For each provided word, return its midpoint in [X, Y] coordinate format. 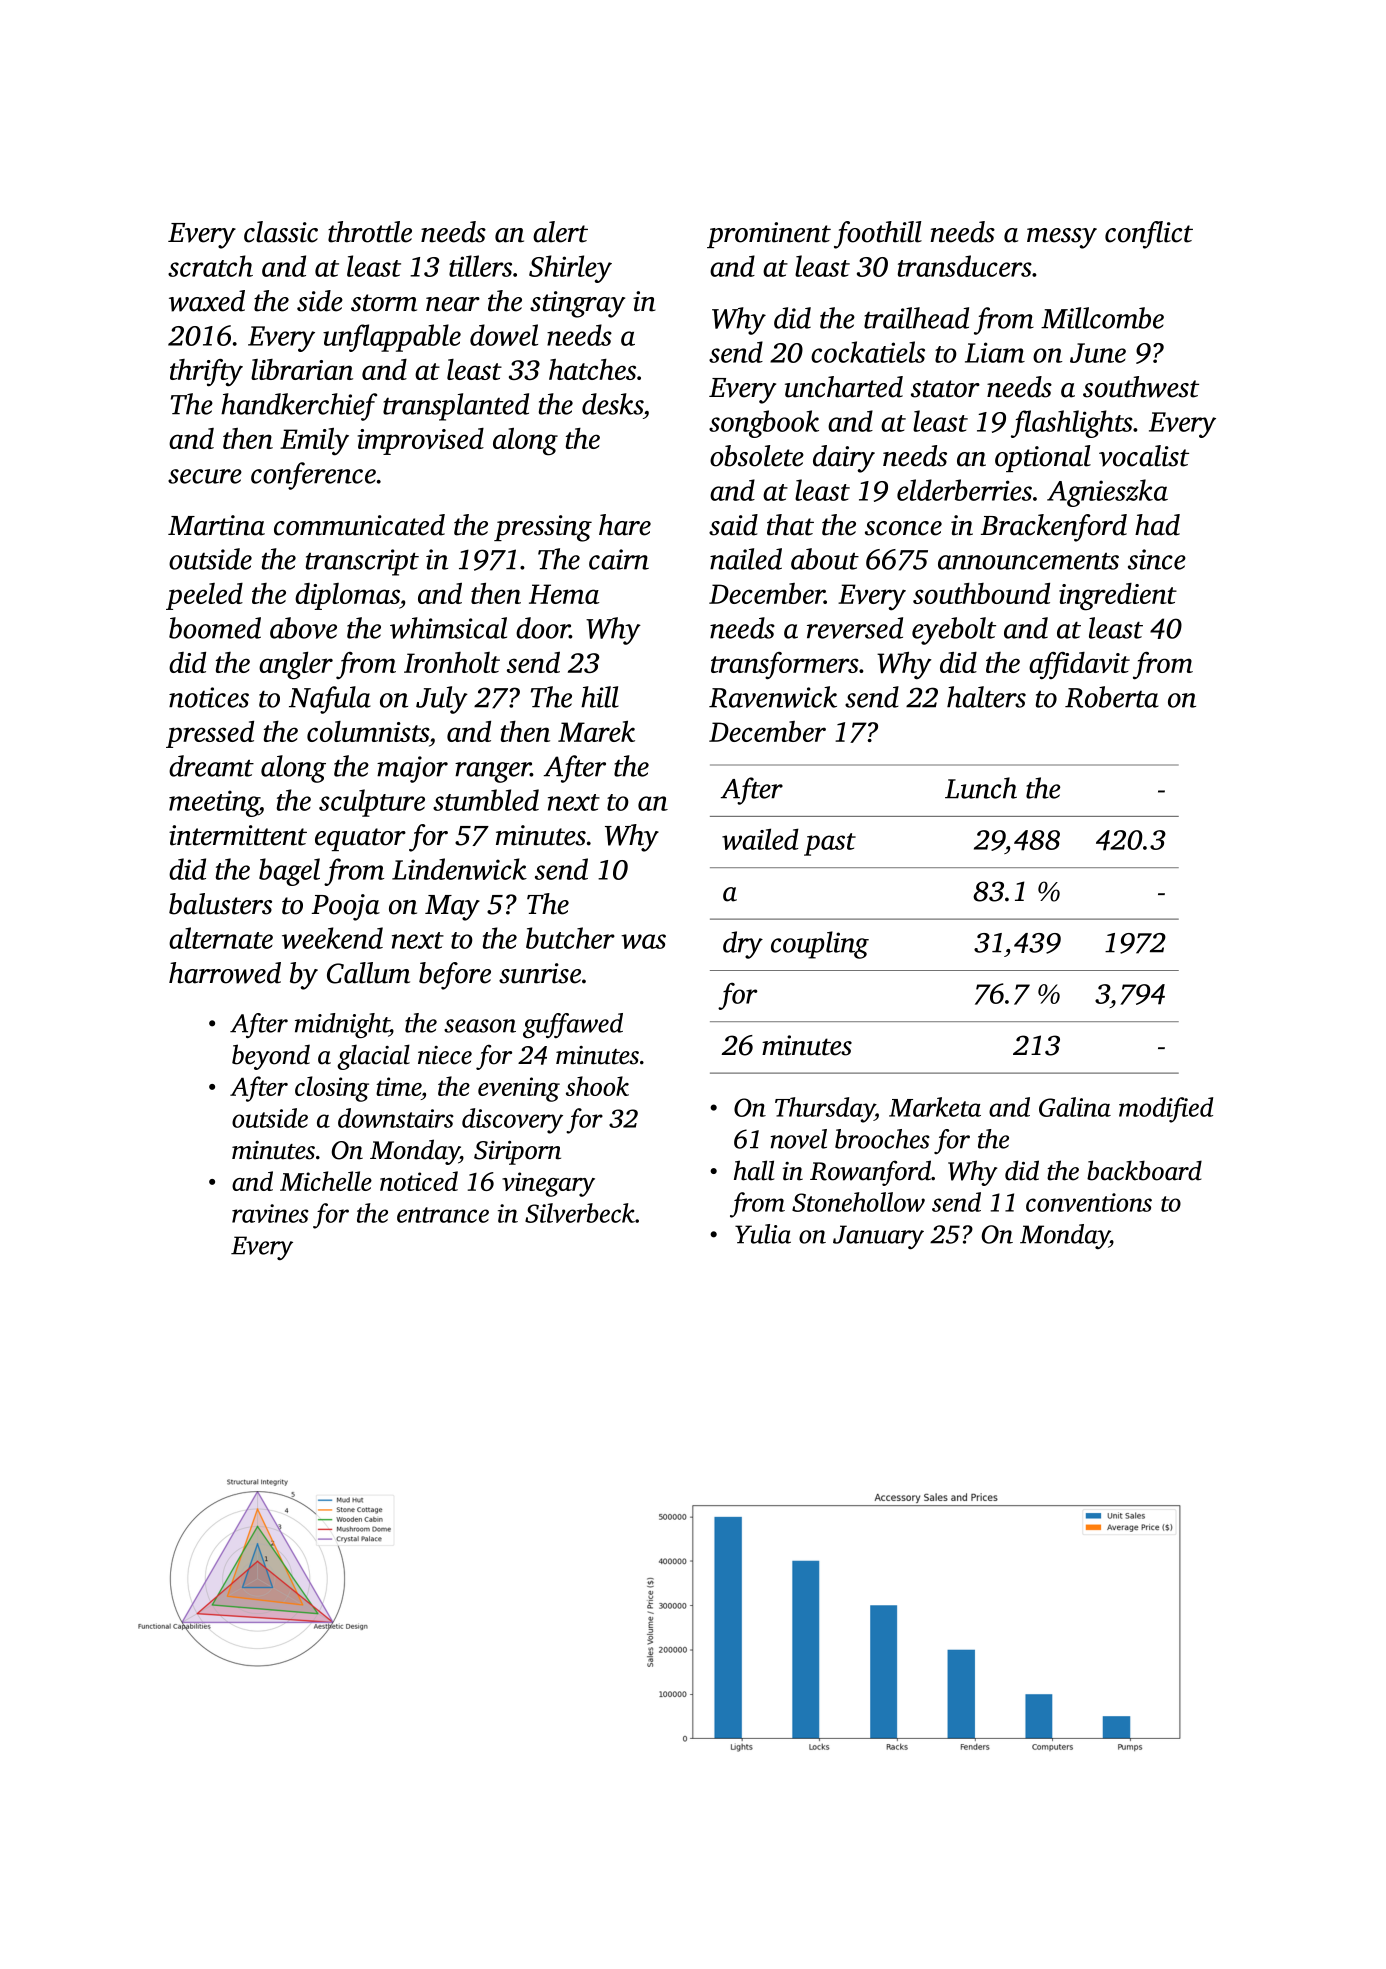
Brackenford [1054, 528]
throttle [370, 232]
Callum [368, 973]
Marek [596, 731]
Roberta [1112, 697]
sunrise [540, 973]
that [790, 525]
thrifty [206, 373]
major [412, 769]
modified [1166, 1110]
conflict [1149, 235]
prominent [769, 235]
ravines [270, 1213]
